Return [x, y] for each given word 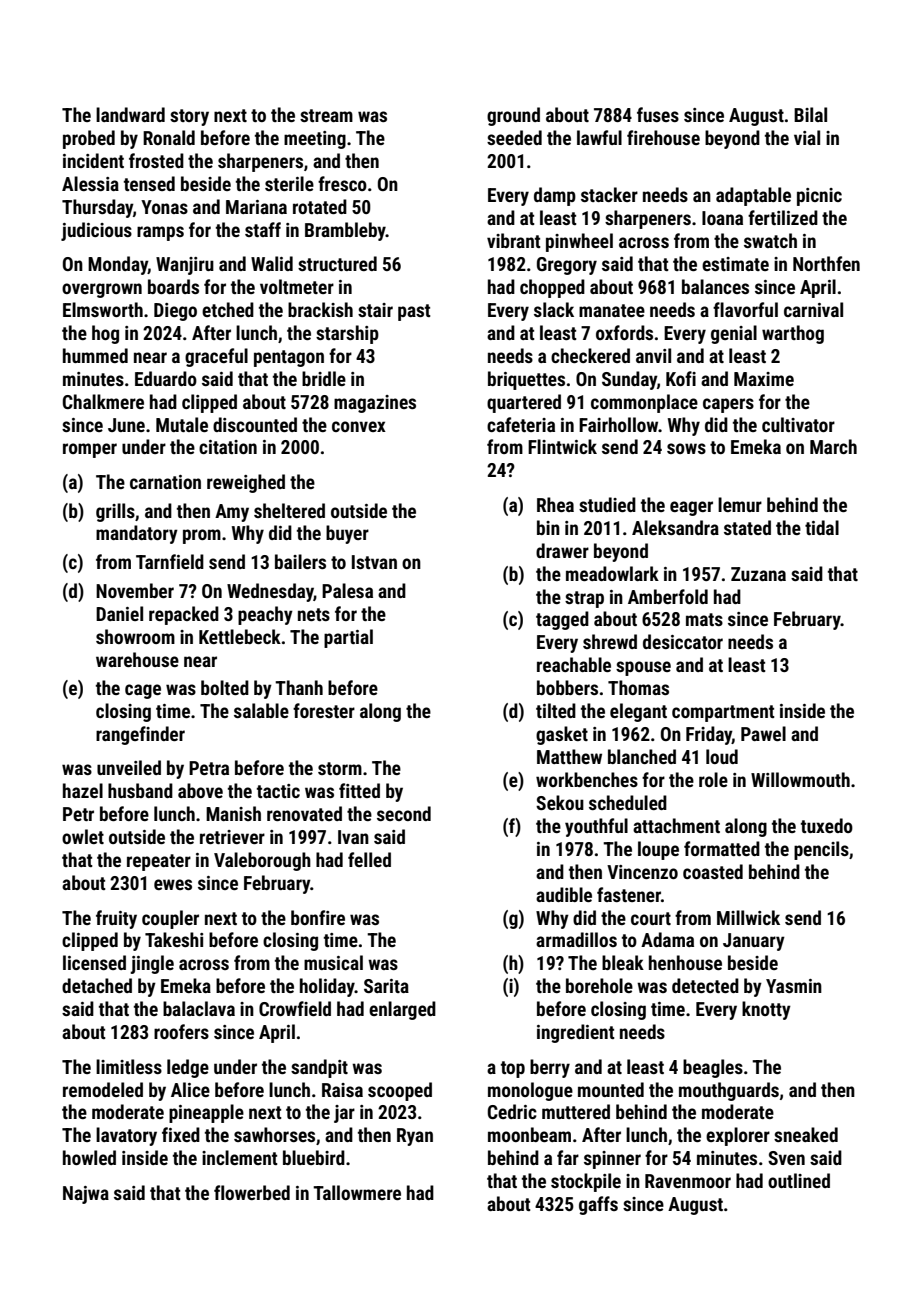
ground [513, 116]
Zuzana [758, 574]
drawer [562, 550]
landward [130, 114]
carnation [165, 482]
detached [97, 985]
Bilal [810, 114]
